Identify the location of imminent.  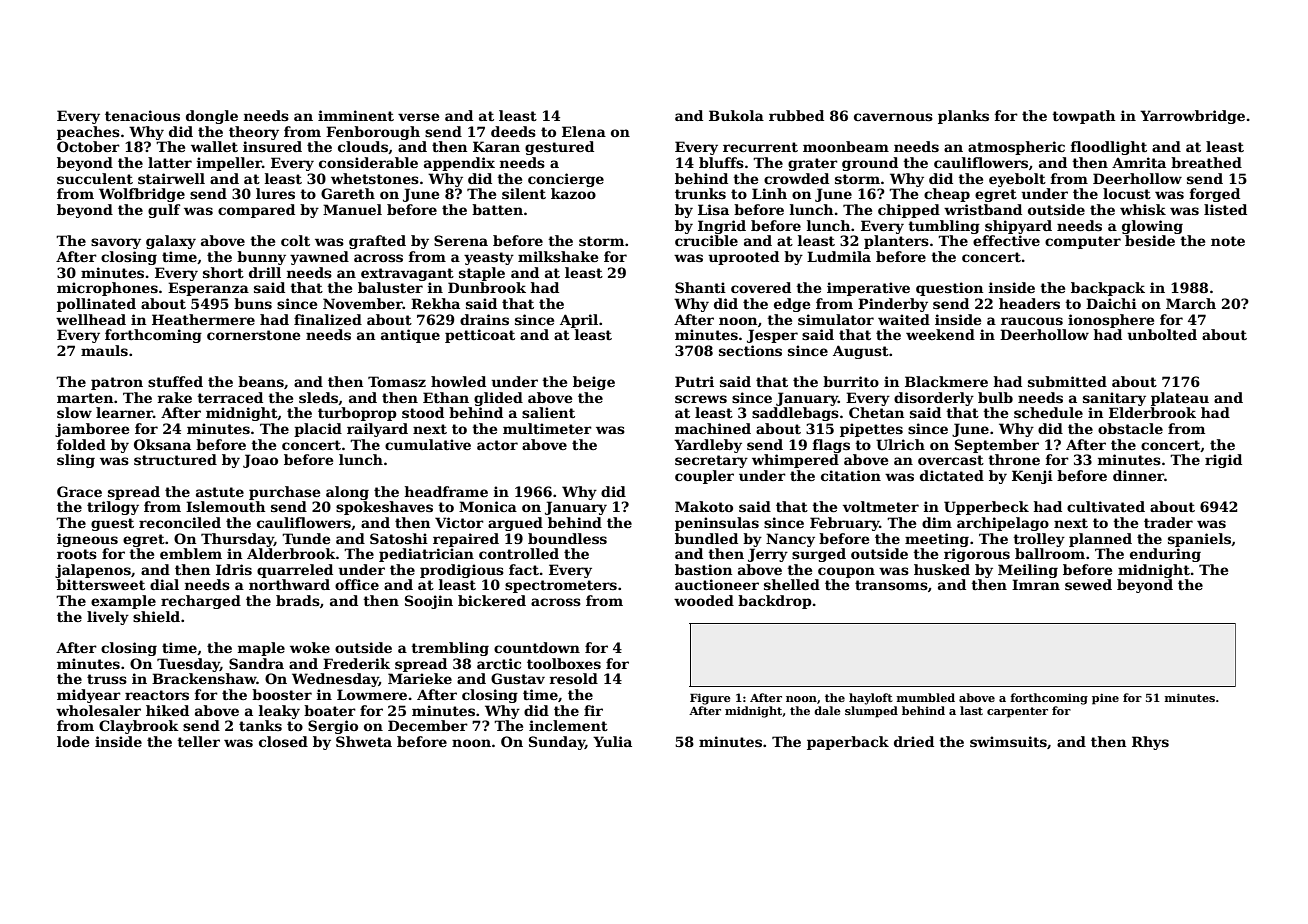
(356, 115).
